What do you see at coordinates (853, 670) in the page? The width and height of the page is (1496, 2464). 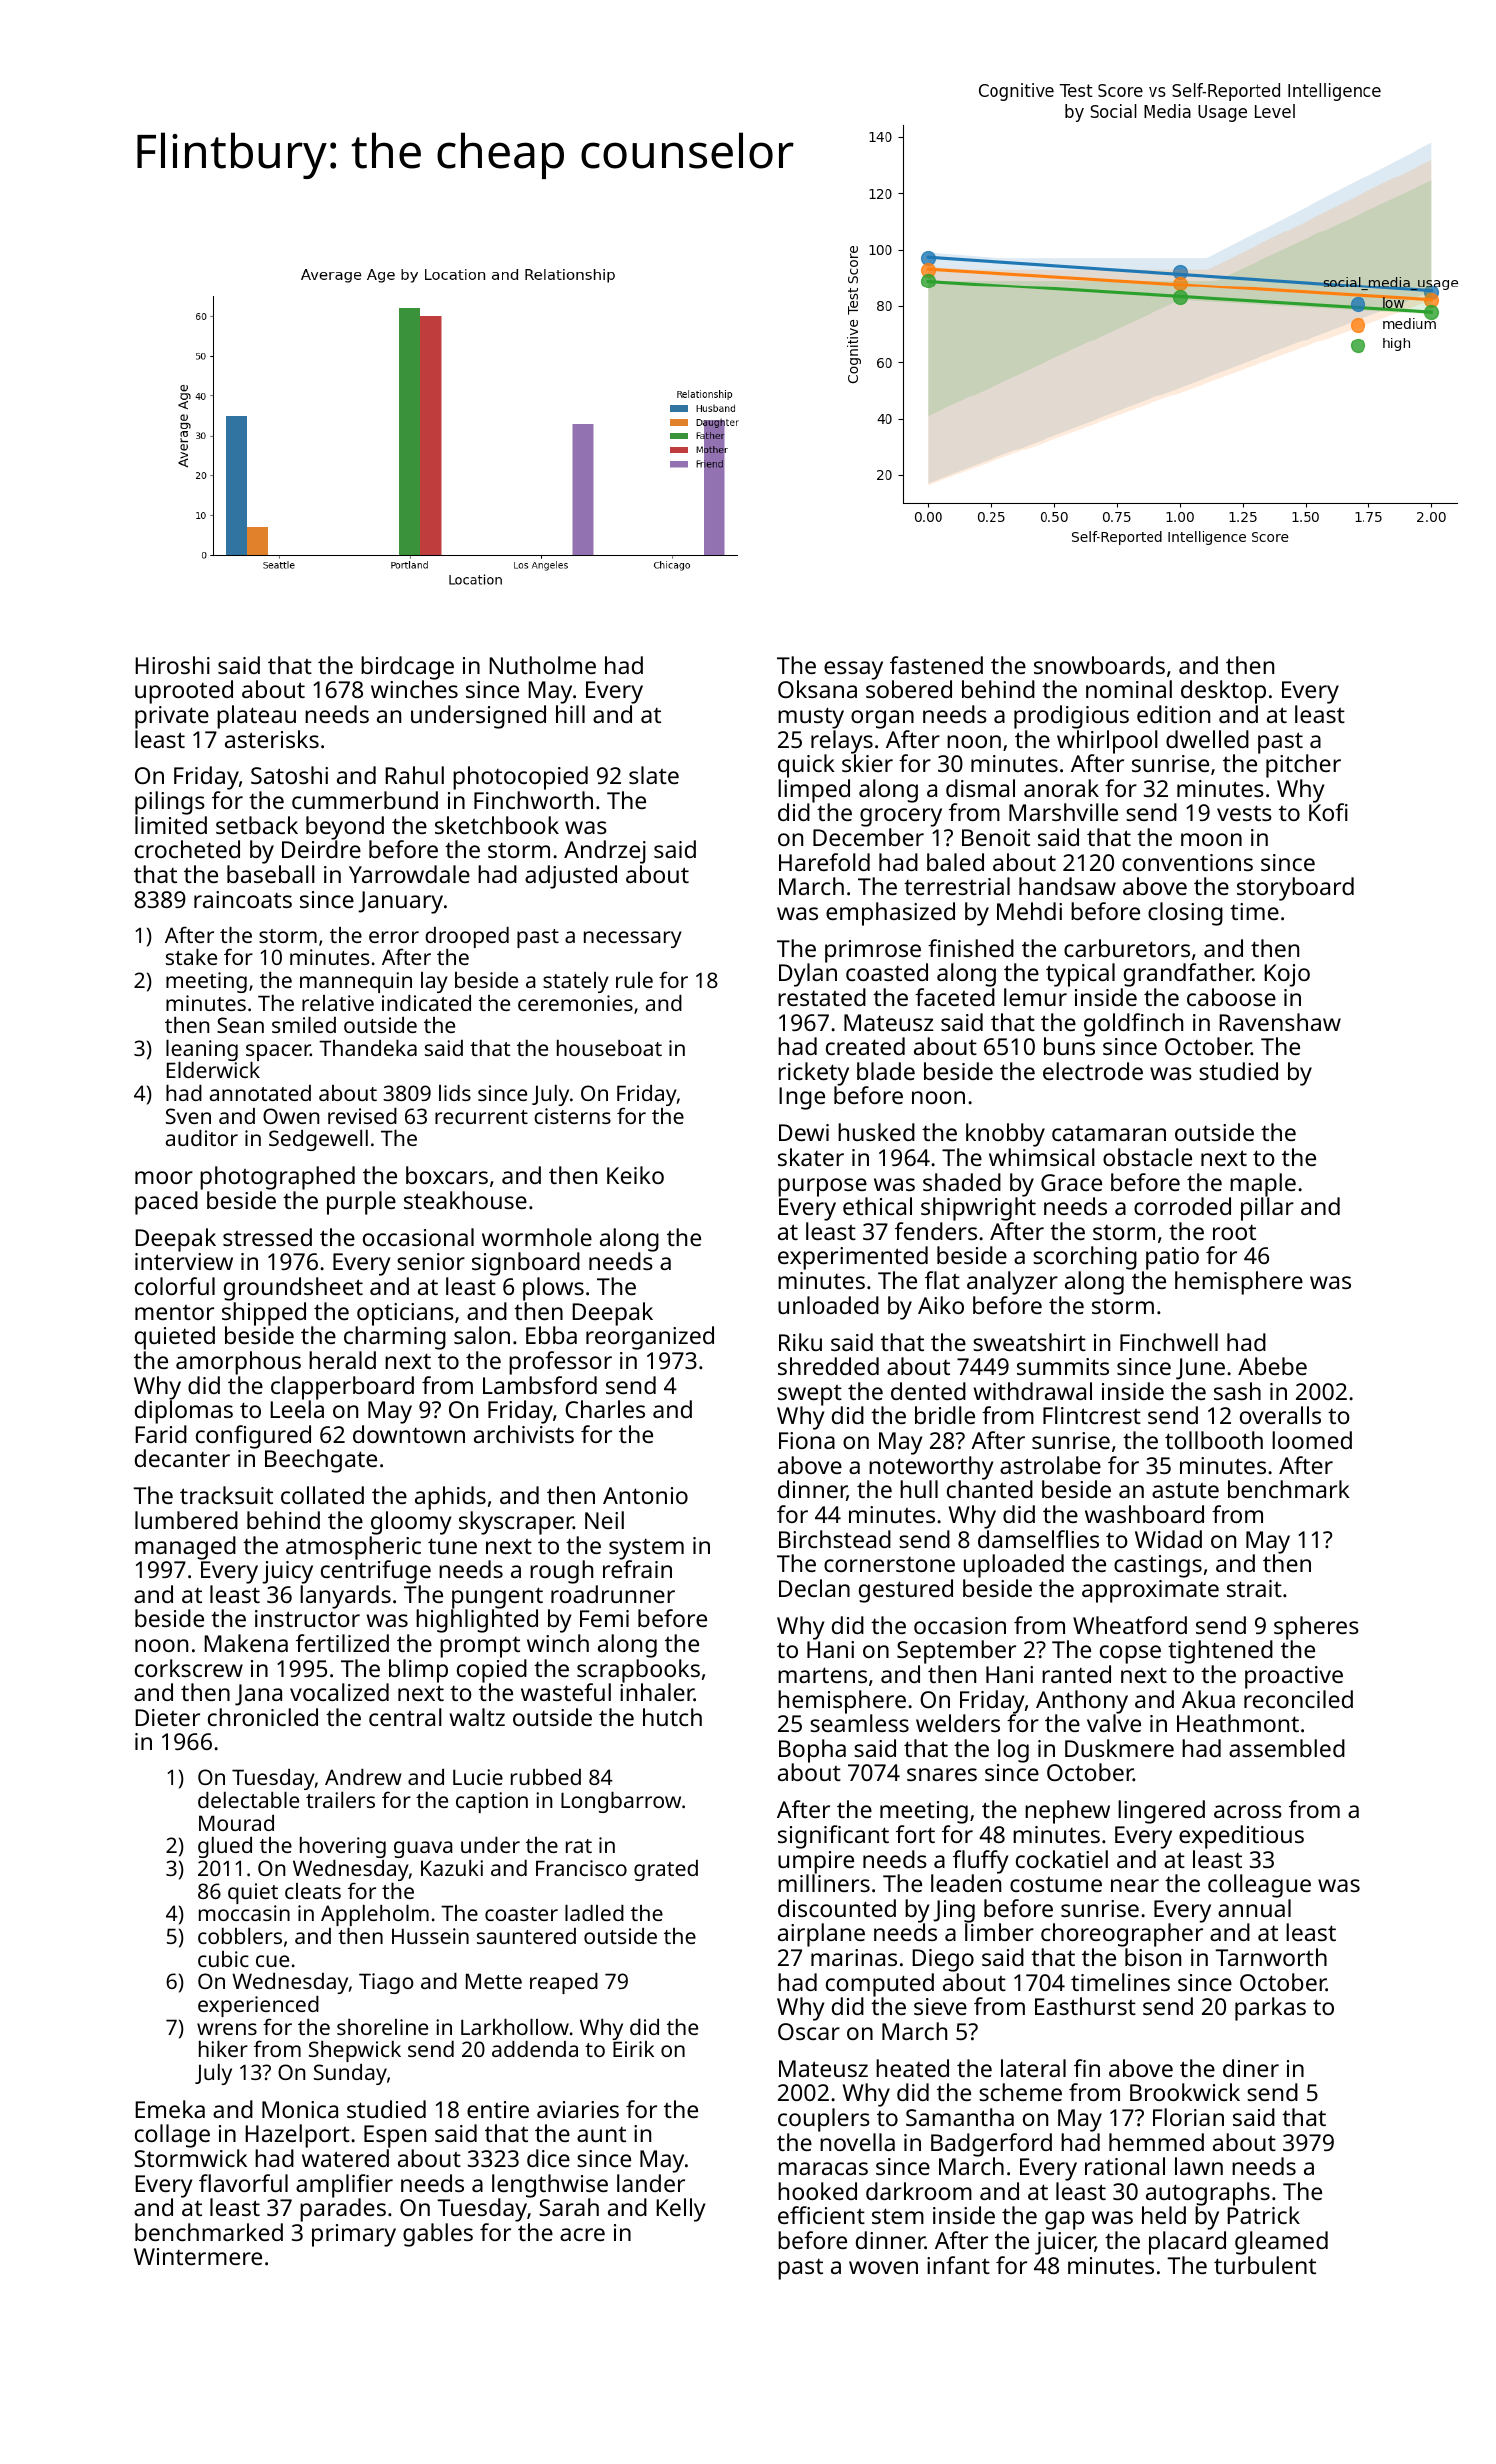 I see `essay` at bounding box center [853, 670].
